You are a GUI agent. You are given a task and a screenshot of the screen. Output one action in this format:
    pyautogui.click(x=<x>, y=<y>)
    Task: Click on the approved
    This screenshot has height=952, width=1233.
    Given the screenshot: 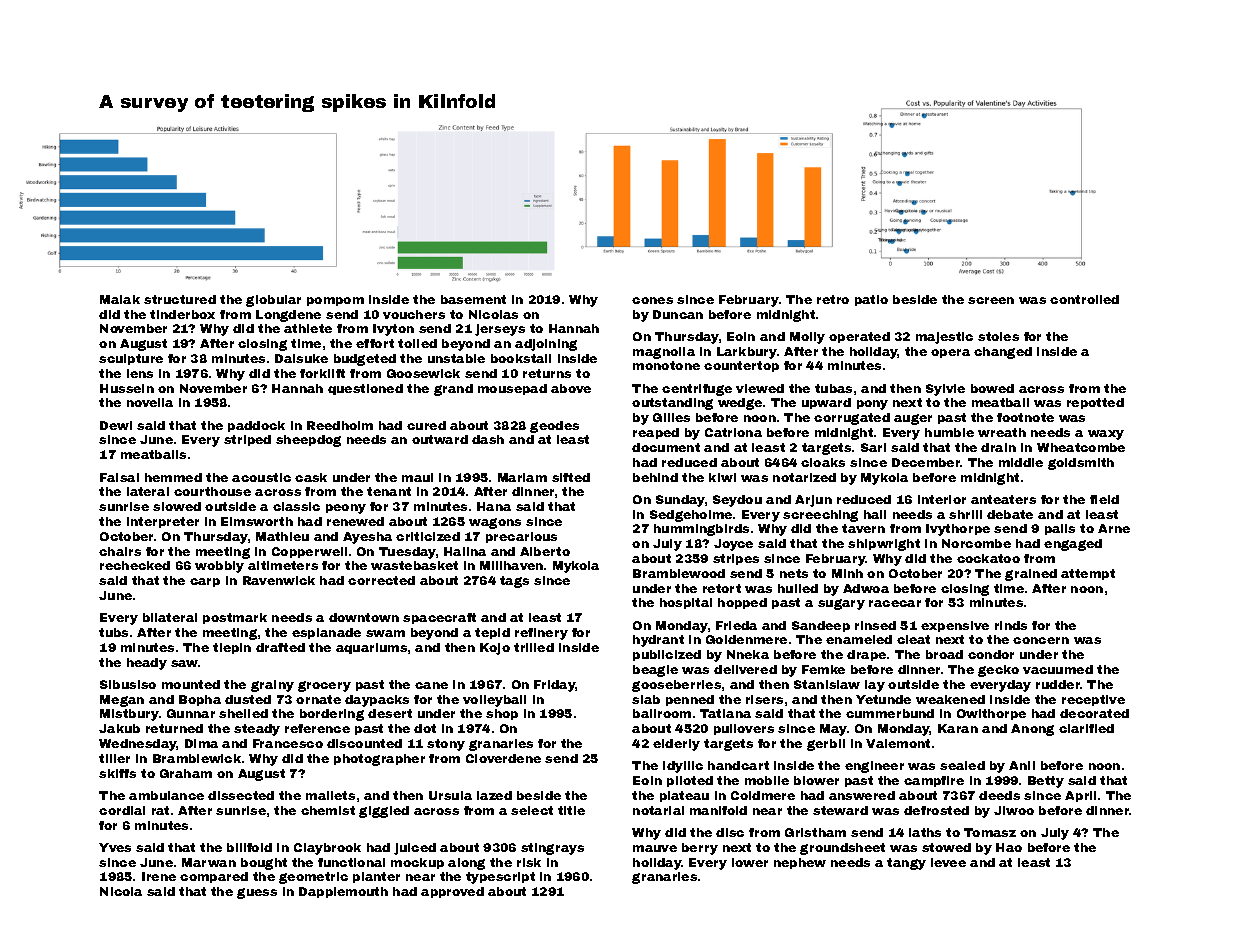 What is the action you would take?
    pyautogui.click(x=452, y=892)
